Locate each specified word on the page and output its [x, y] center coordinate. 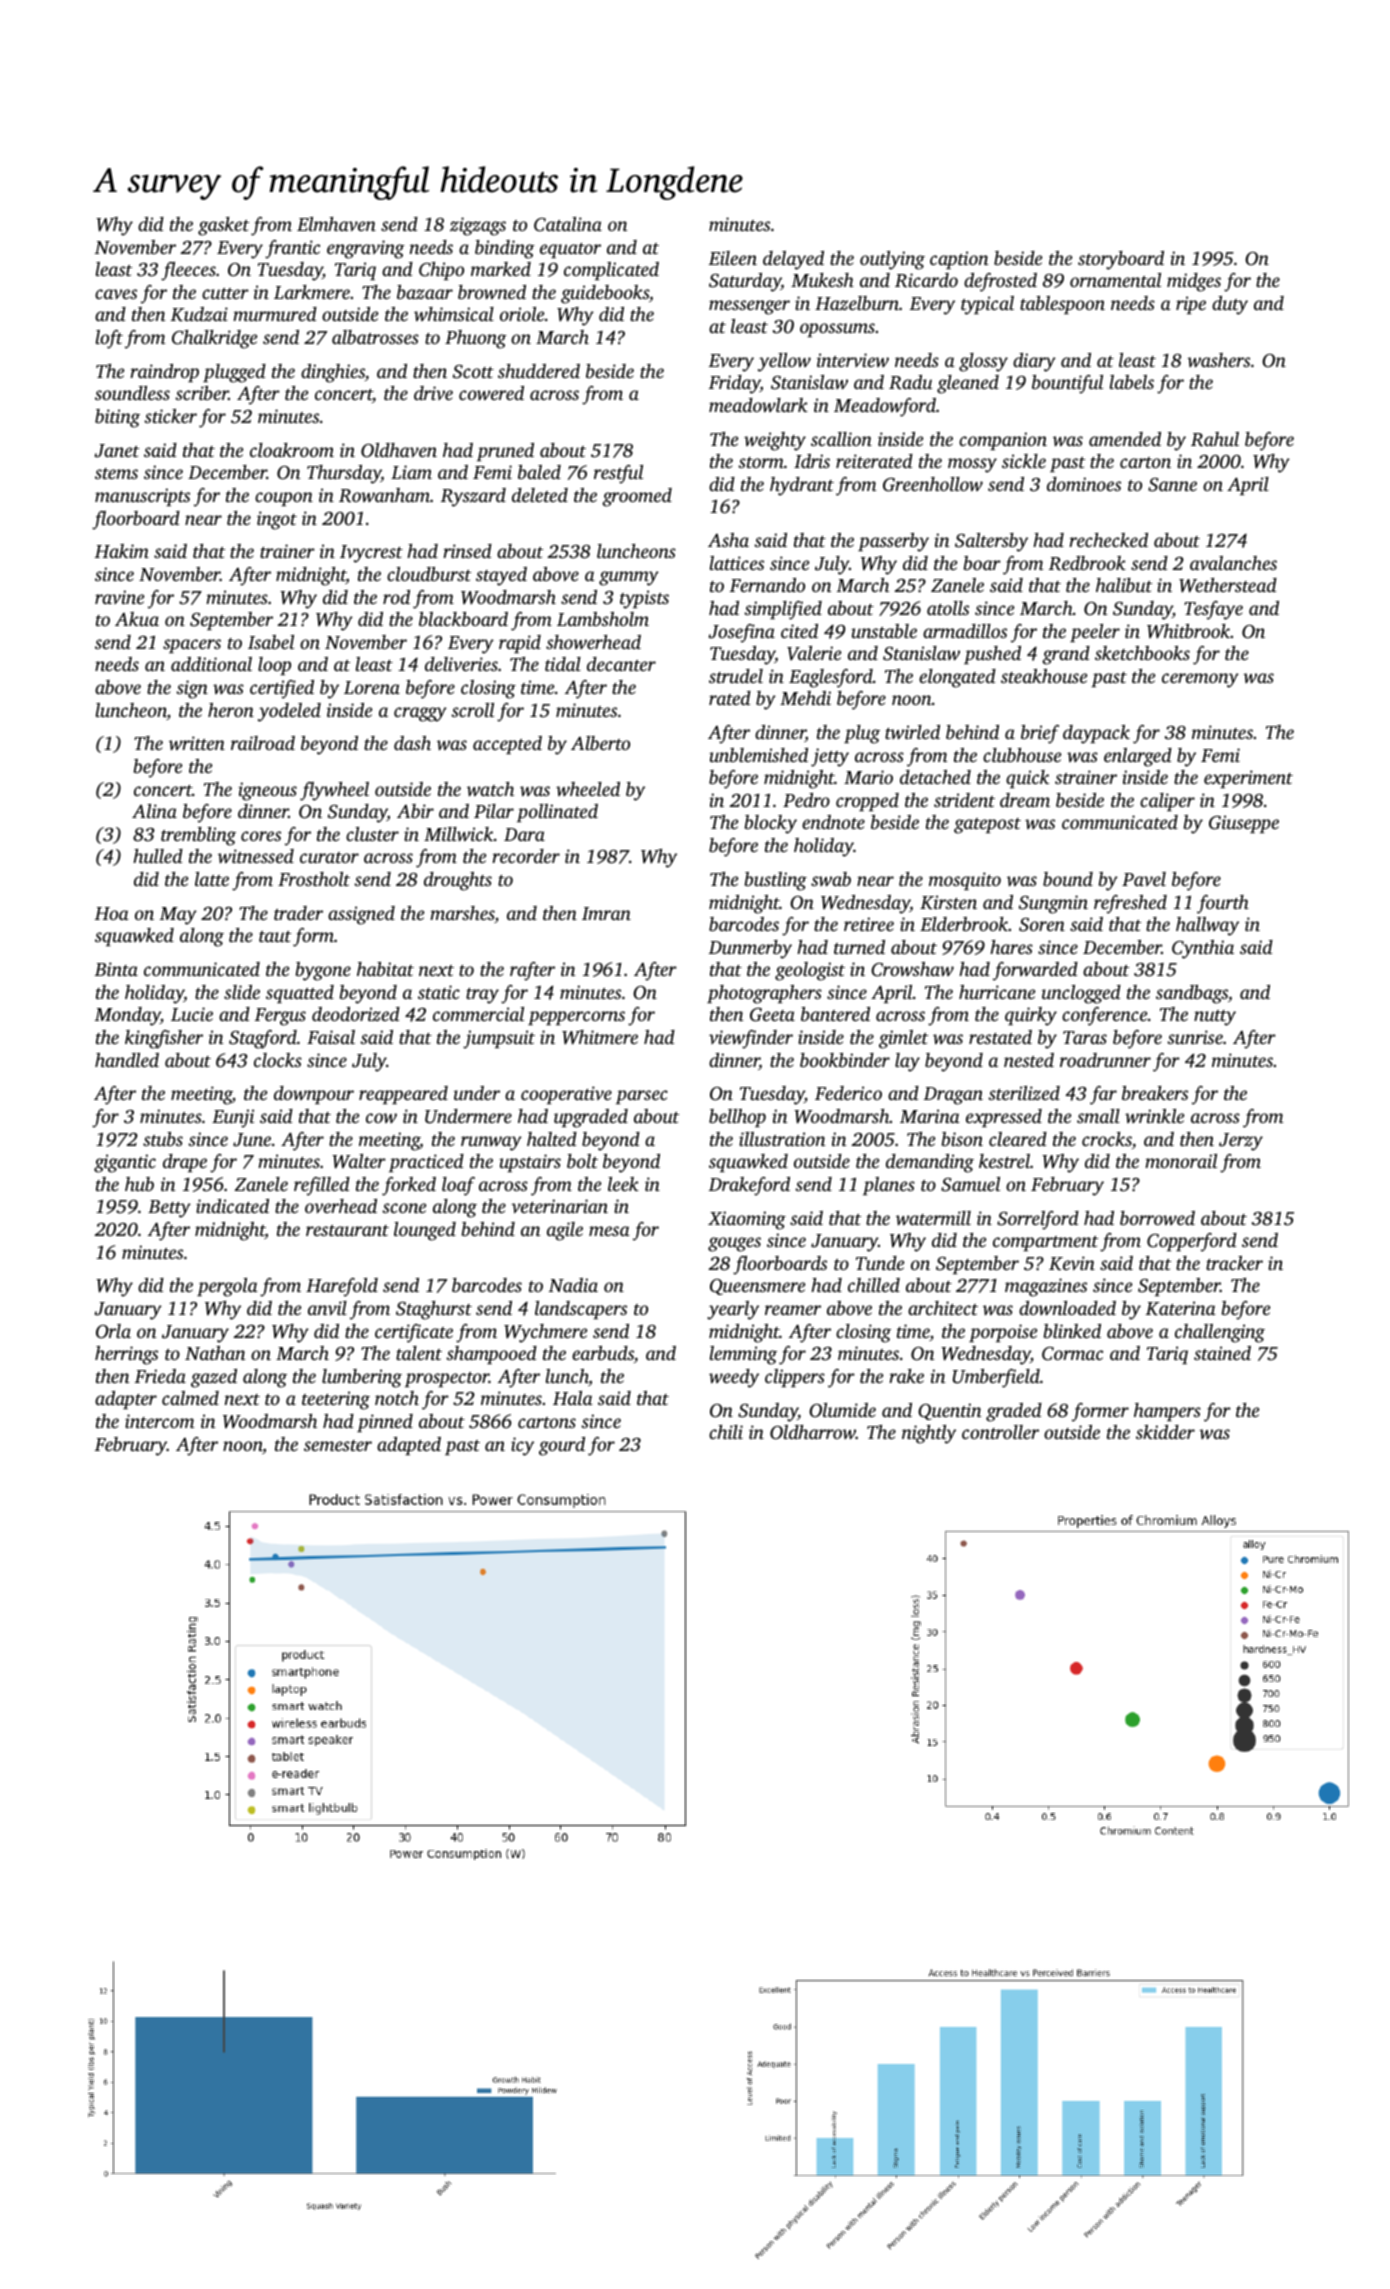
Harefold [342, 1287]
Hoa [112, 913]
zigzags [478, 226]
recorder [526, 856]
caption [959, 260]
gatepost [987, 826]
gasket [223, 226]
